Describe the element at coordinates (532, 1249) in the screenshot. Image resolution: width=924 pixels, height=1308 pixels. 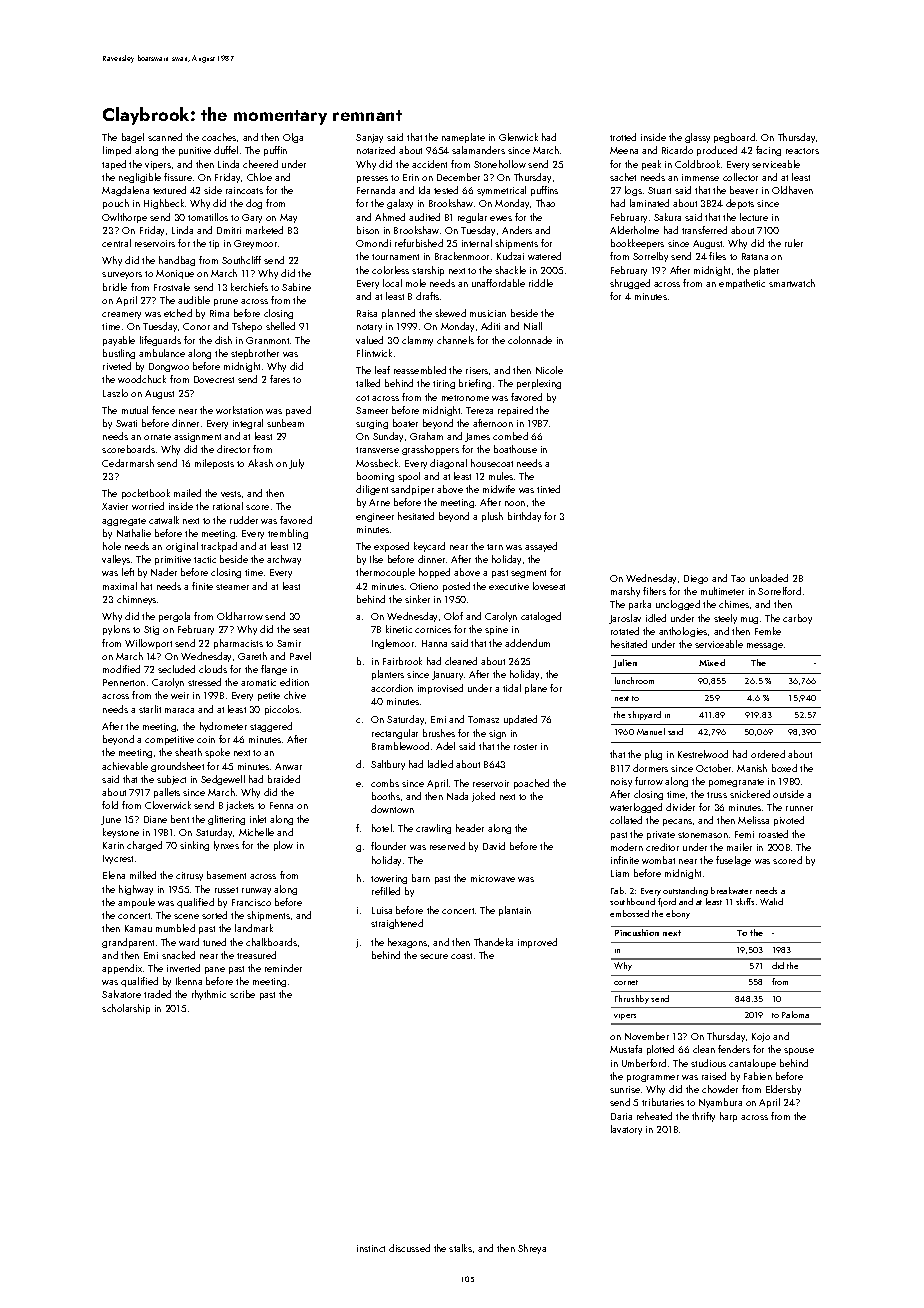
I see `Shreya` at that location.
